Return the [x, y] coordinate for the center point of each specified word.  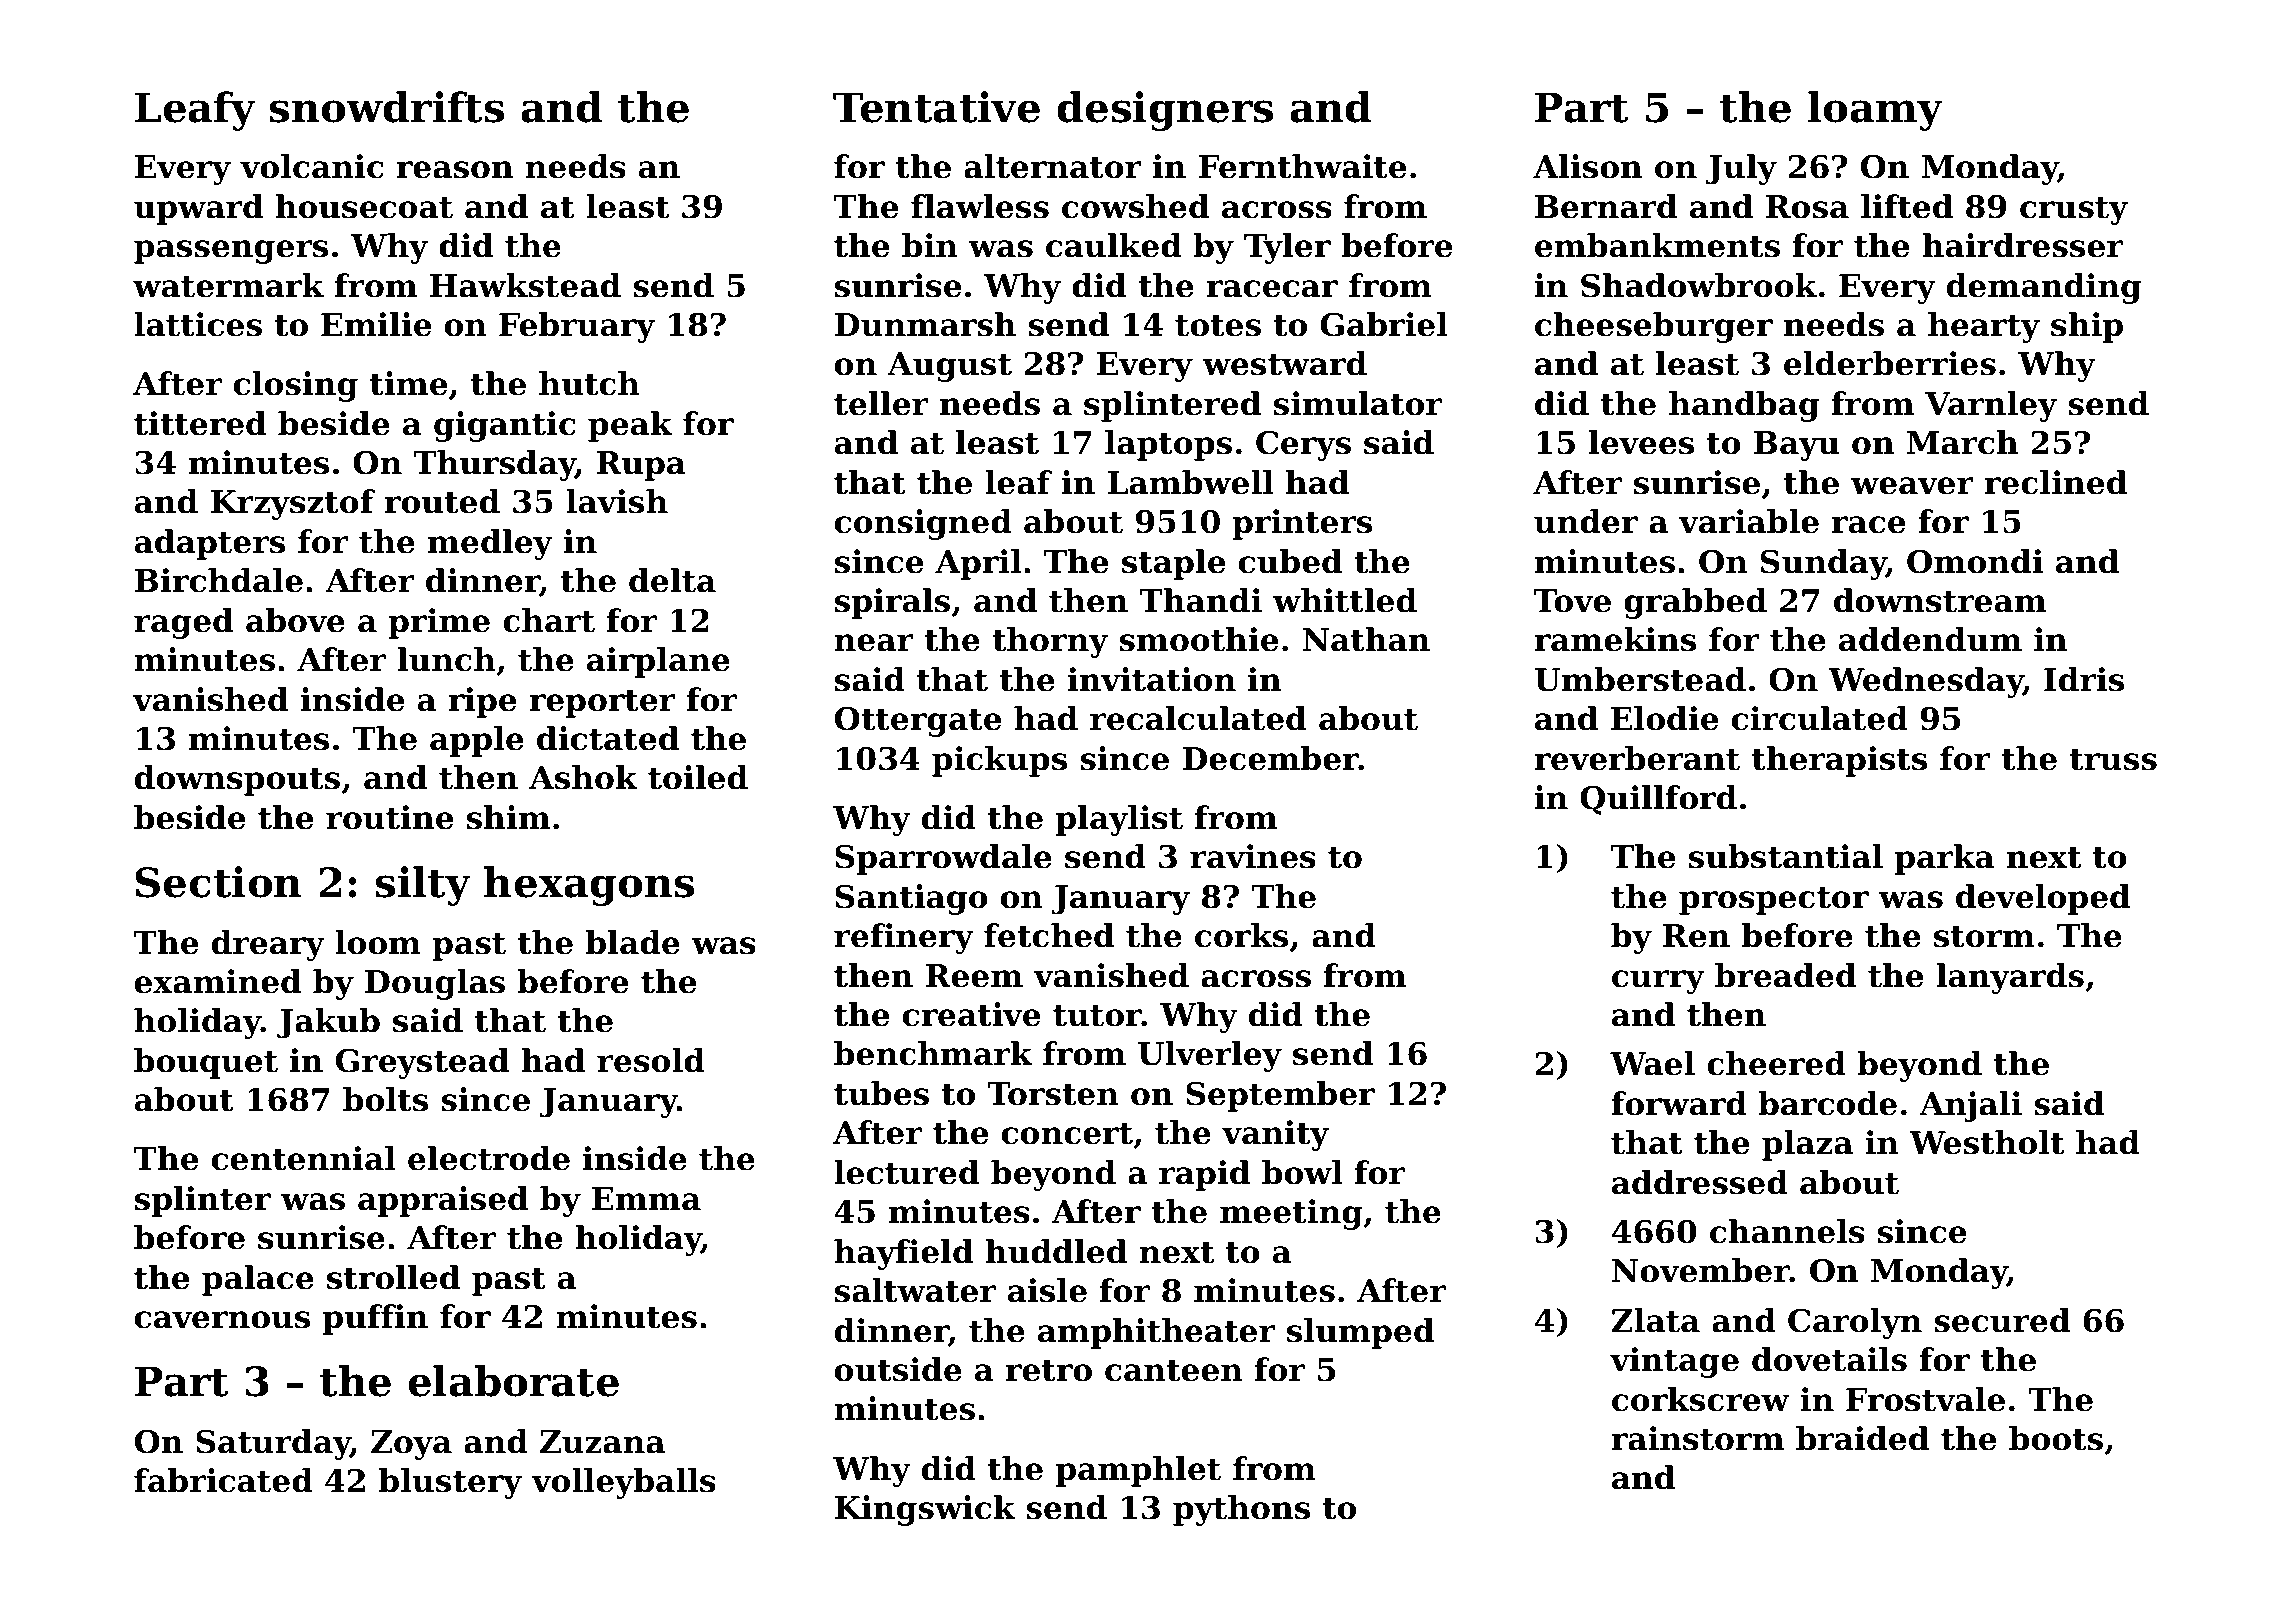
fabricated [223, 1480]
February [577, 327]
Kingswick [925, 1510]
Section [218, 882]
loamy [1875, 111]
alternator [1053, 166]
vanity [1275, 1135]
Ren [1696, 936]
